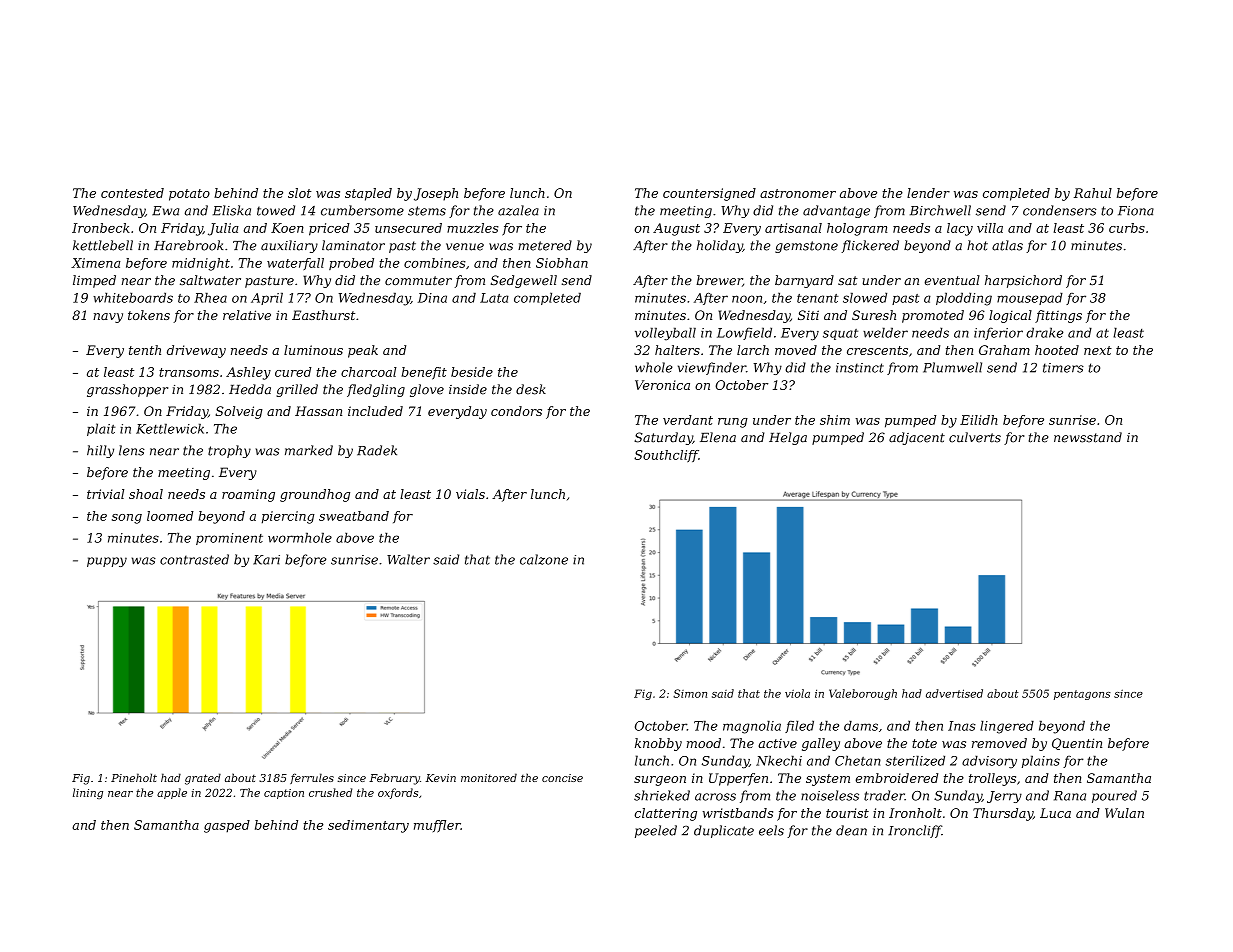 This screenshot has height=952, width=1233. Describe the element at coordinates (771, 830) in the screenshot. I see `eels` at that location.
